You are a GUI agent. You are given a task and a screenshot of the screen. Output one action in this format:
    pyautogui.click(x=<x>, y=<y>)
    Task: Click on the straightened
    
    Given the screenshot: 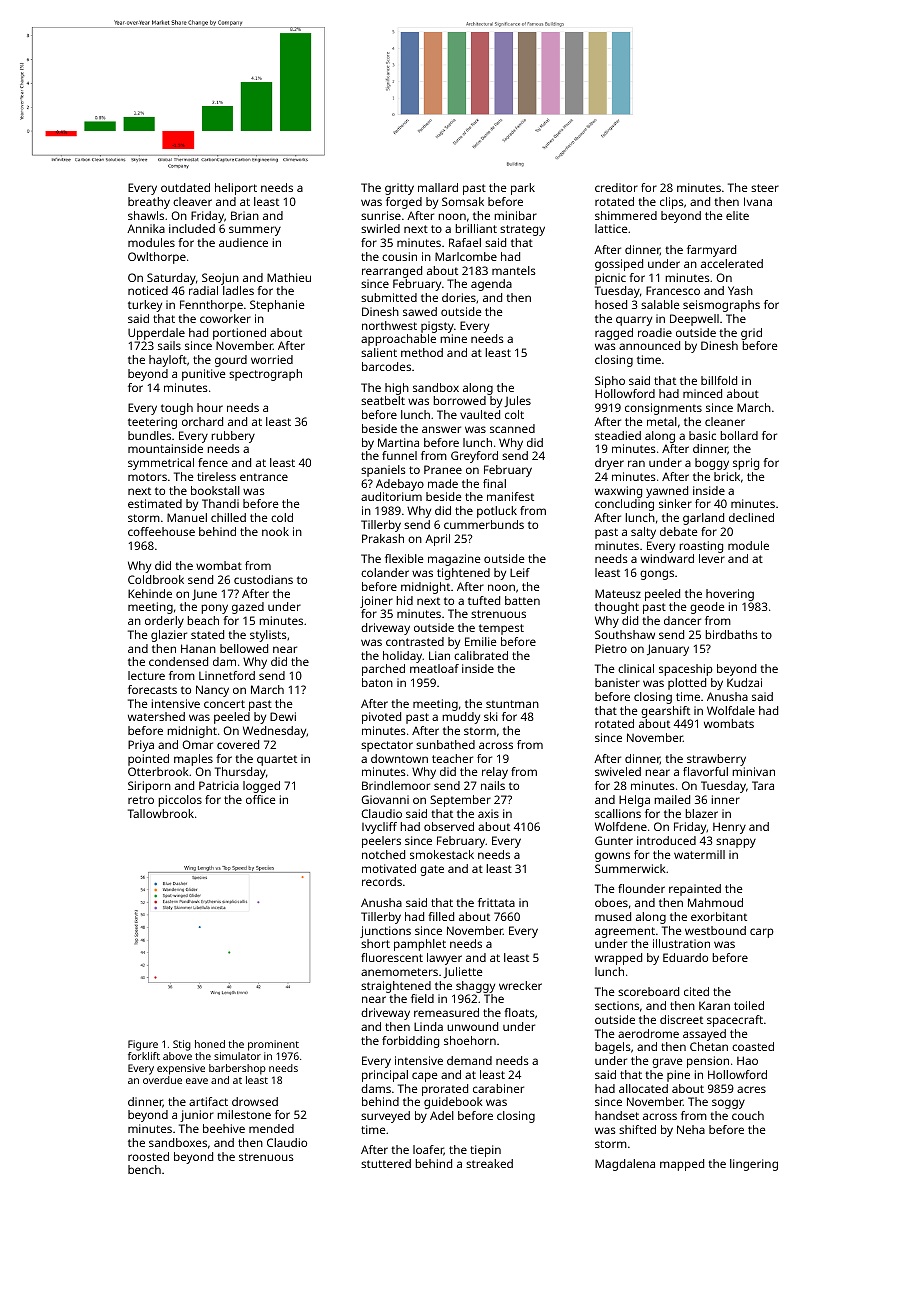 What is the action you would take?
    pyautogui.click(x=396, y=987)
